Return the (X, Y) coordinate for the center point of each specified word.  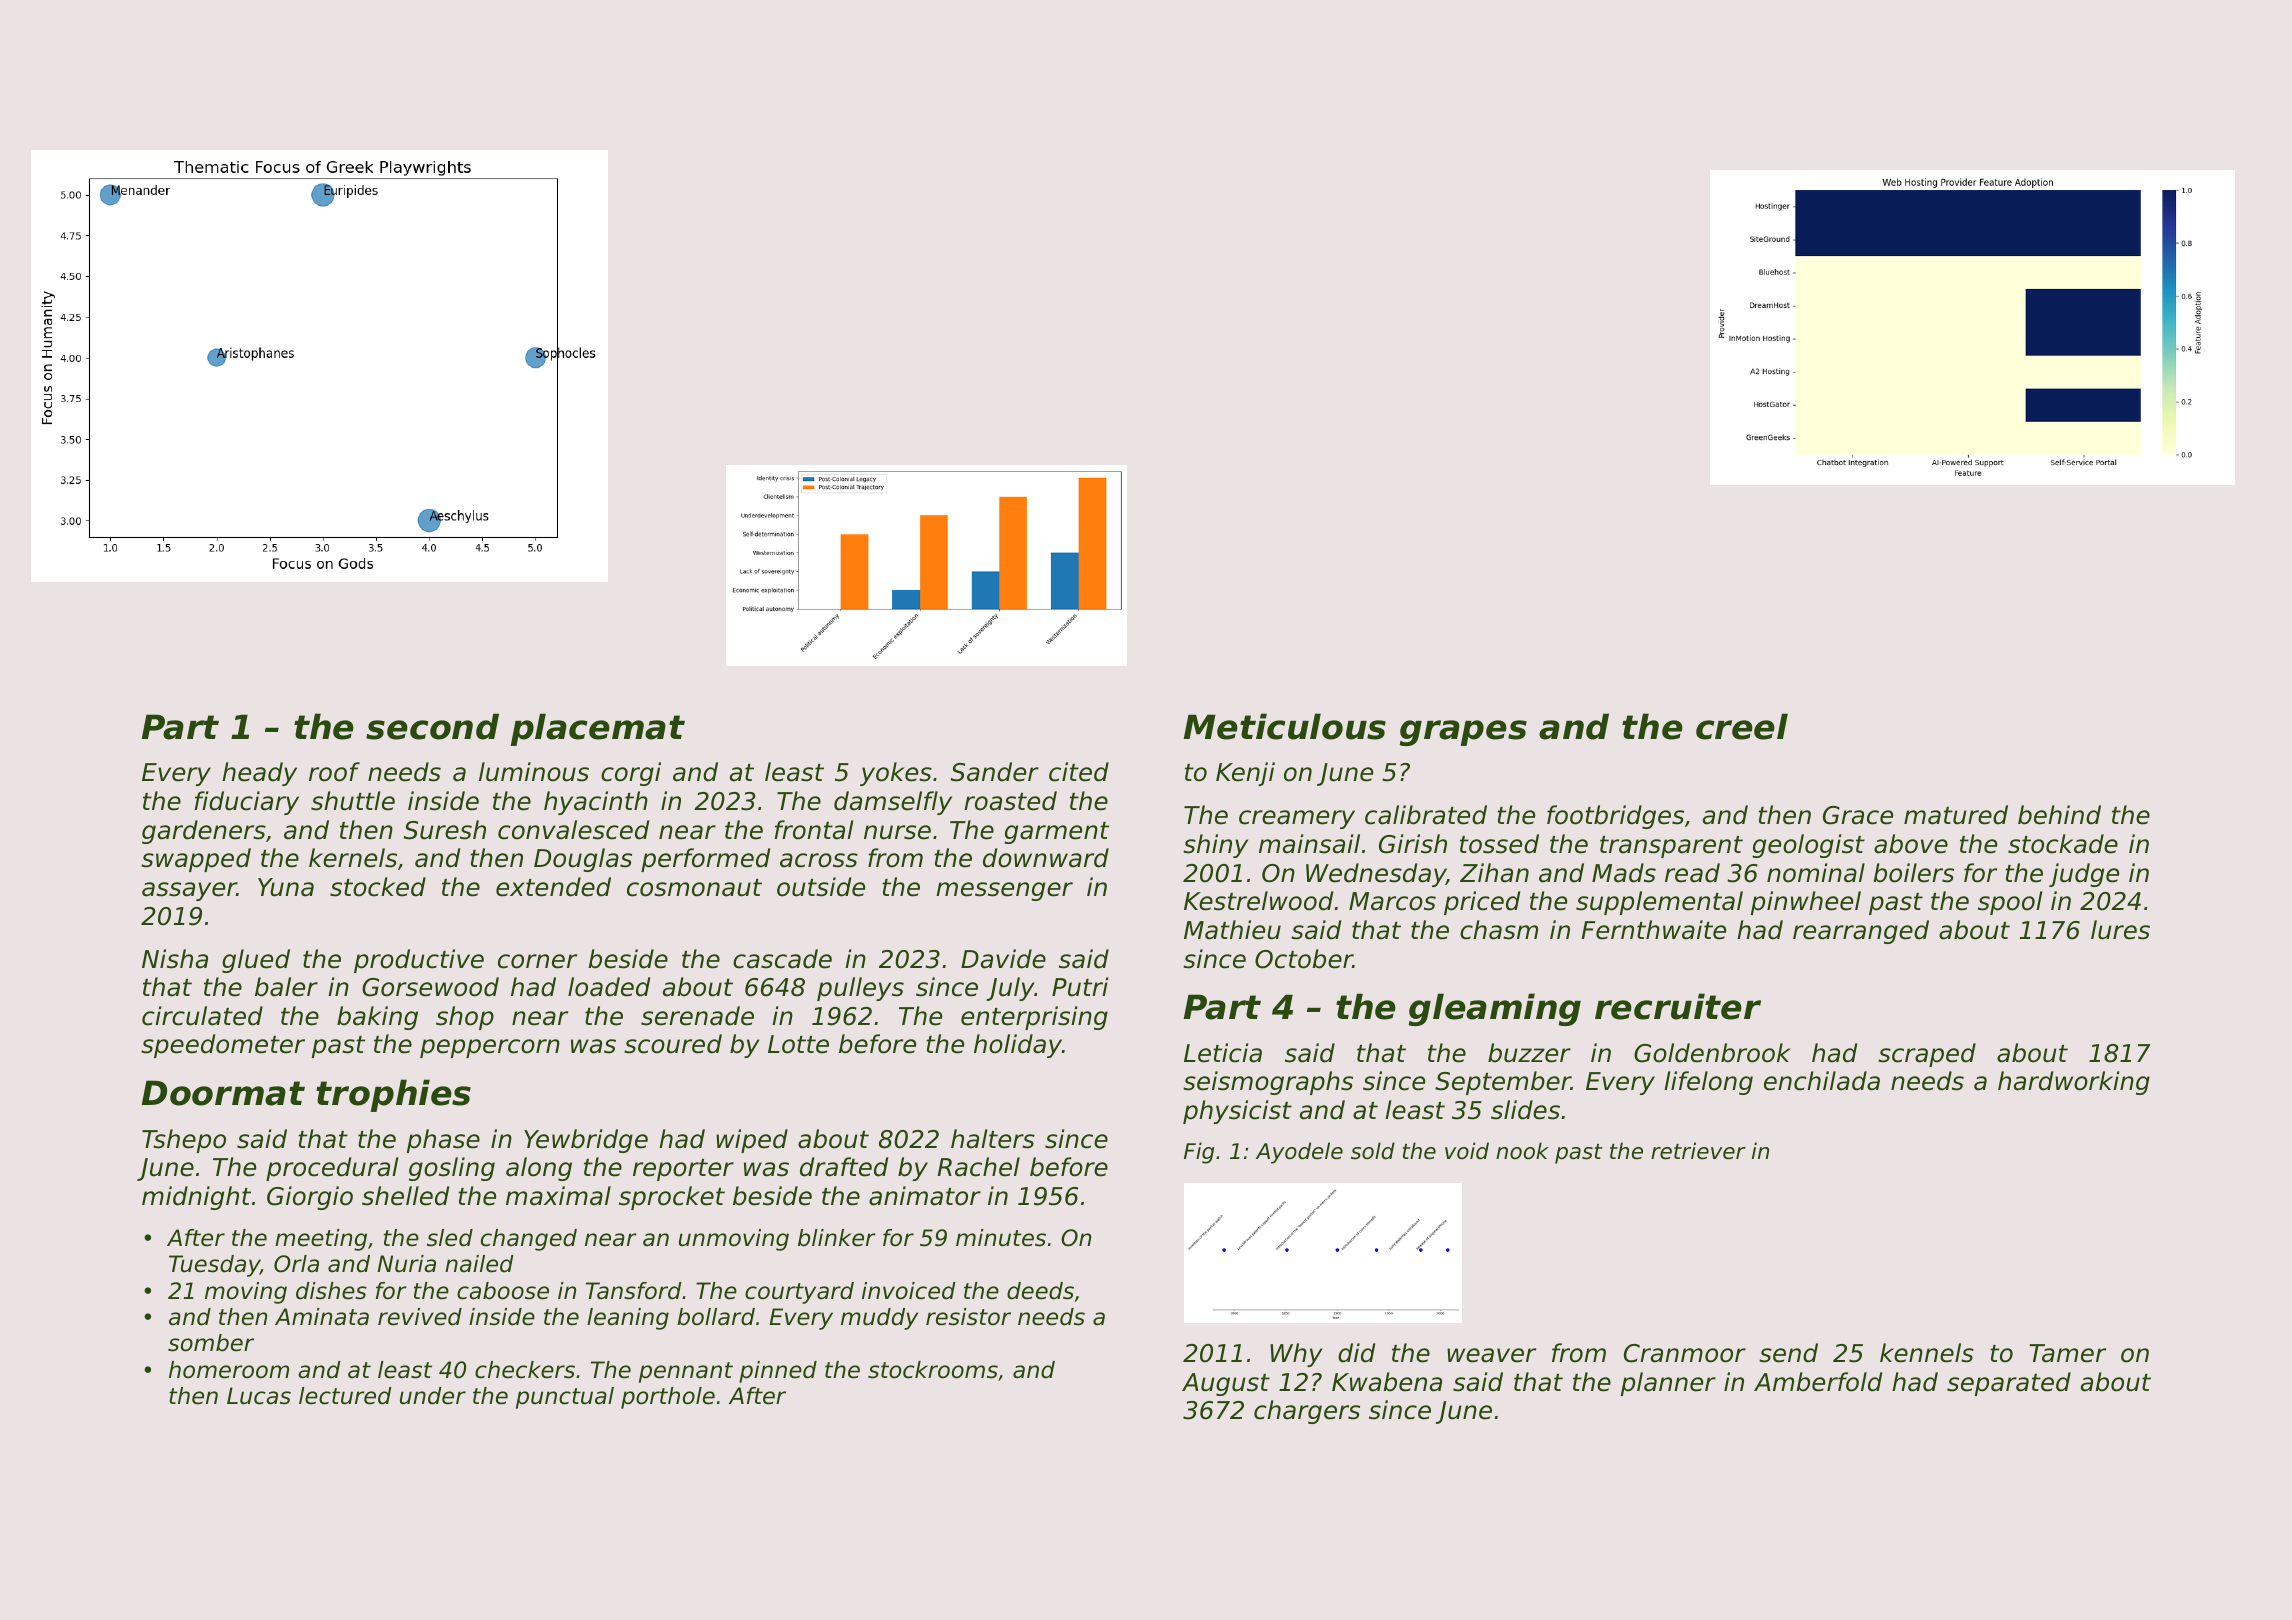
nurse (897, 832)
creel (1742, 726)
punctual (565, 1398)
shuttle (353, 801)
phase (443, 1141)
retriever (1698, 1151)
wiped (752, 1141)
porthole (668, 1398)
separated (2009, 1384)
